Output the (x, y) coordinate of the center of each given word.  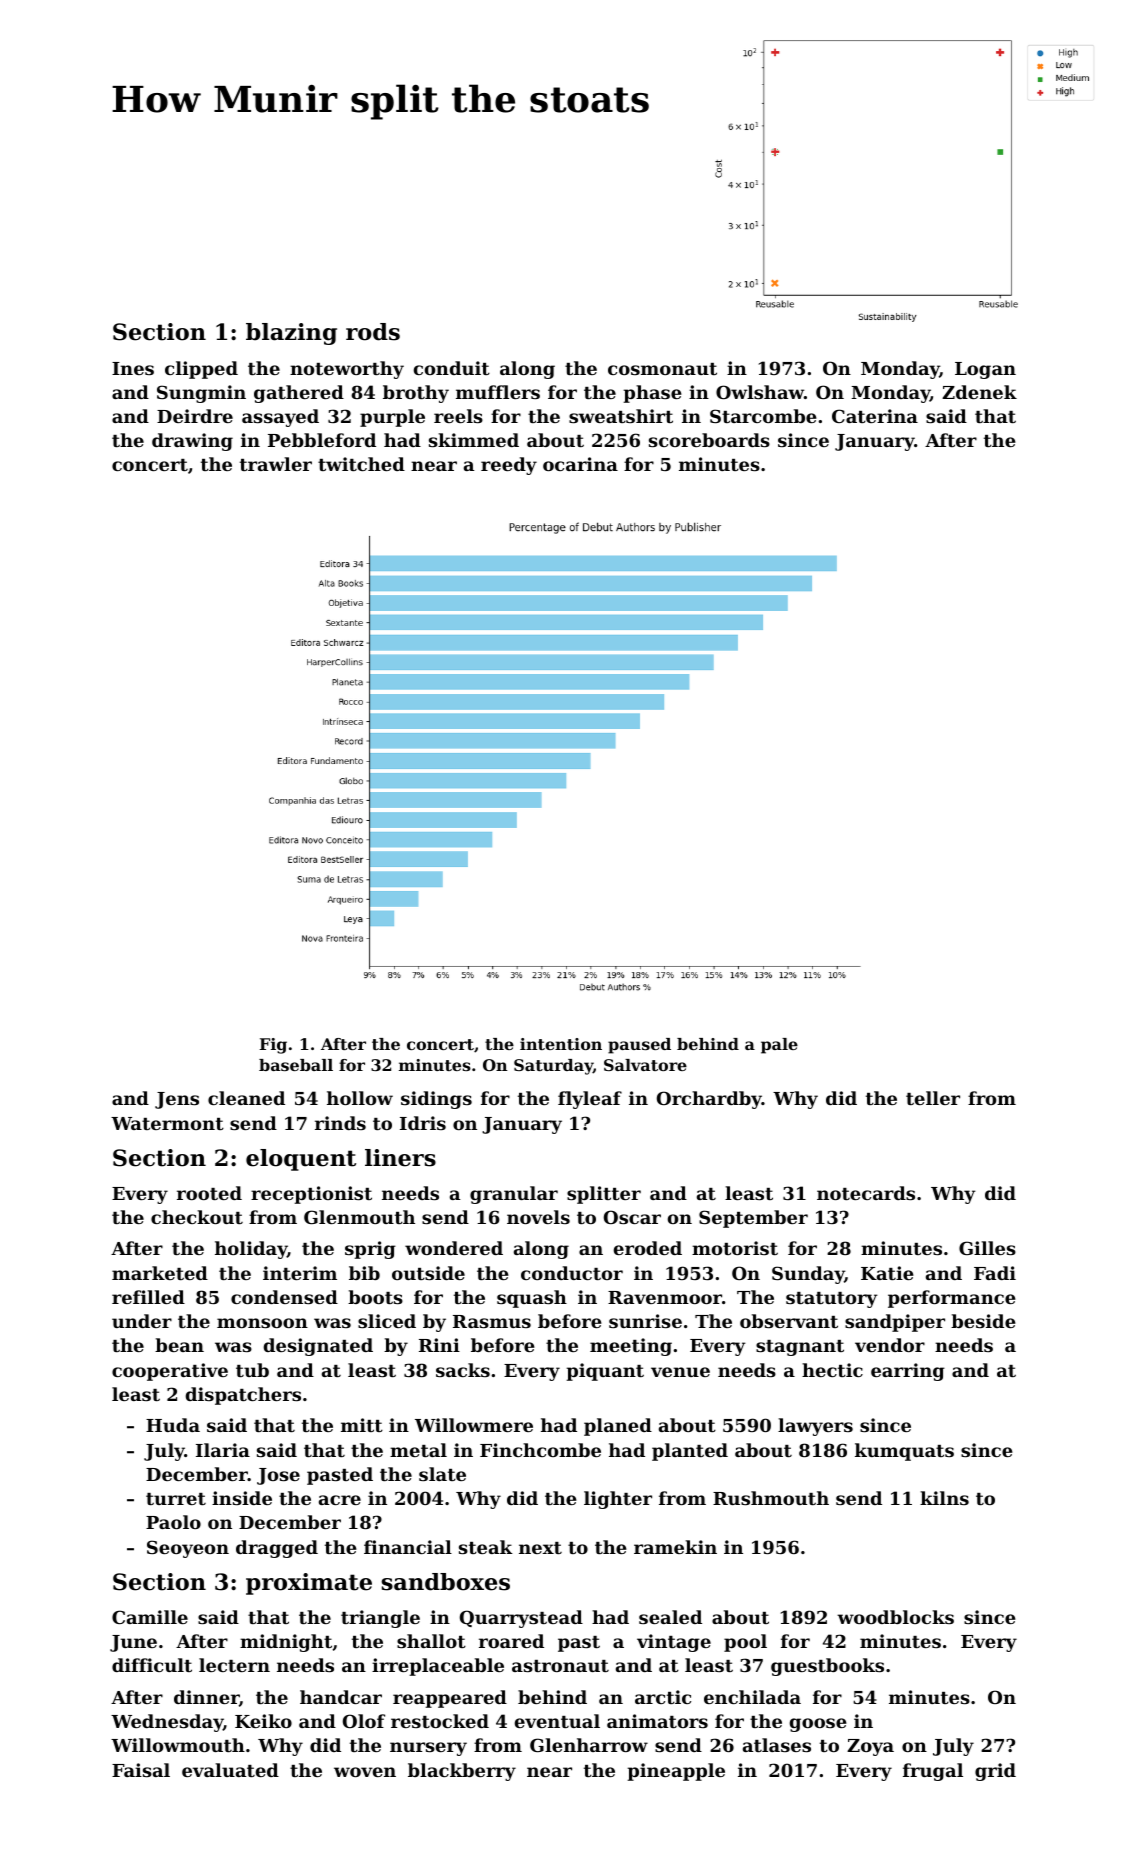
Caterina (875, 416)
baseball (296, 1065)
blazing (291, 334)
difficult (152, 1665)
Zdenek (979, 392)
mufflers (498, 392)
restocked (440, 1721)
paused (639, 1046)
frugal (933, 1772)
